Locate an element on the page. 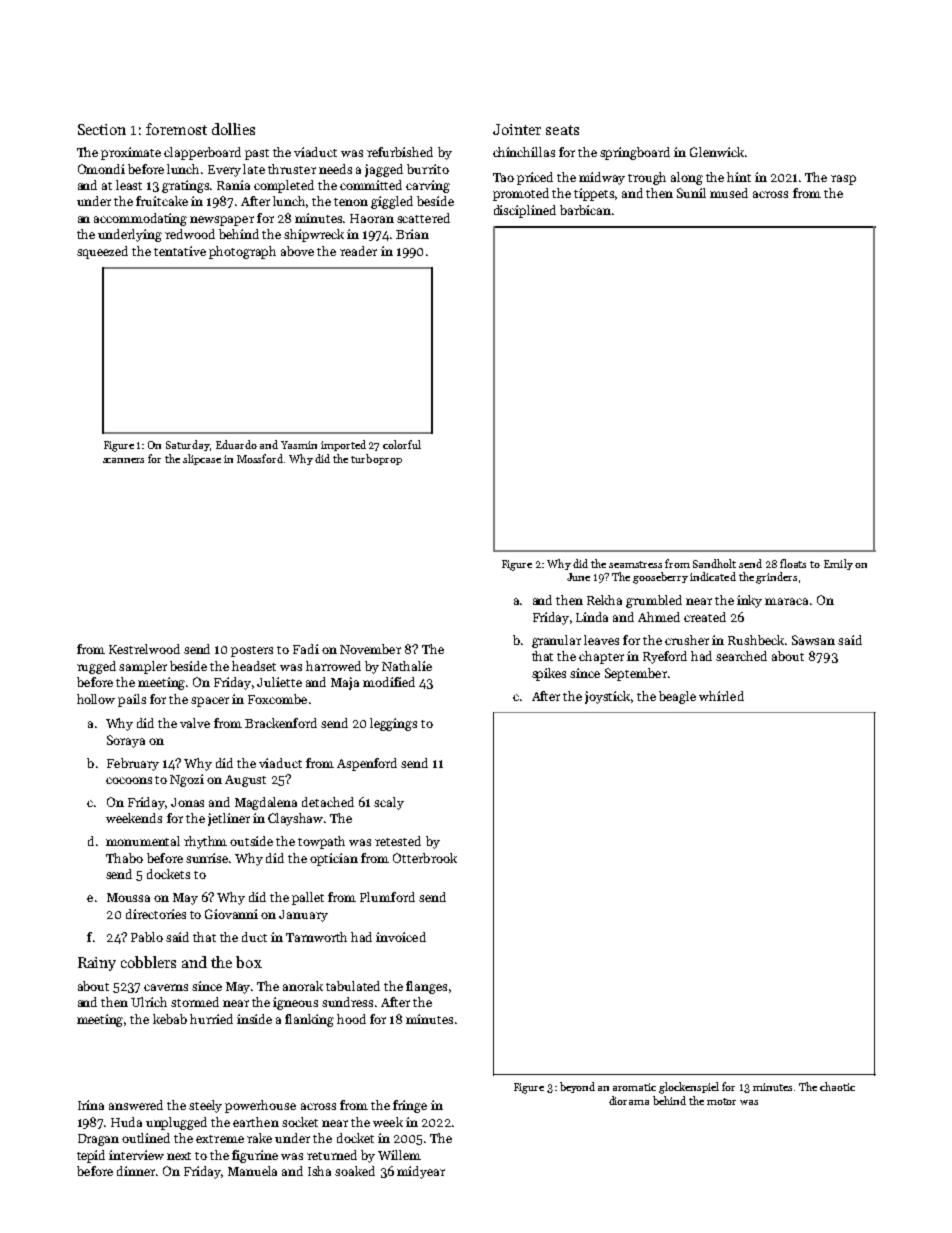  slipcase is located at coordinates (202, 459).
